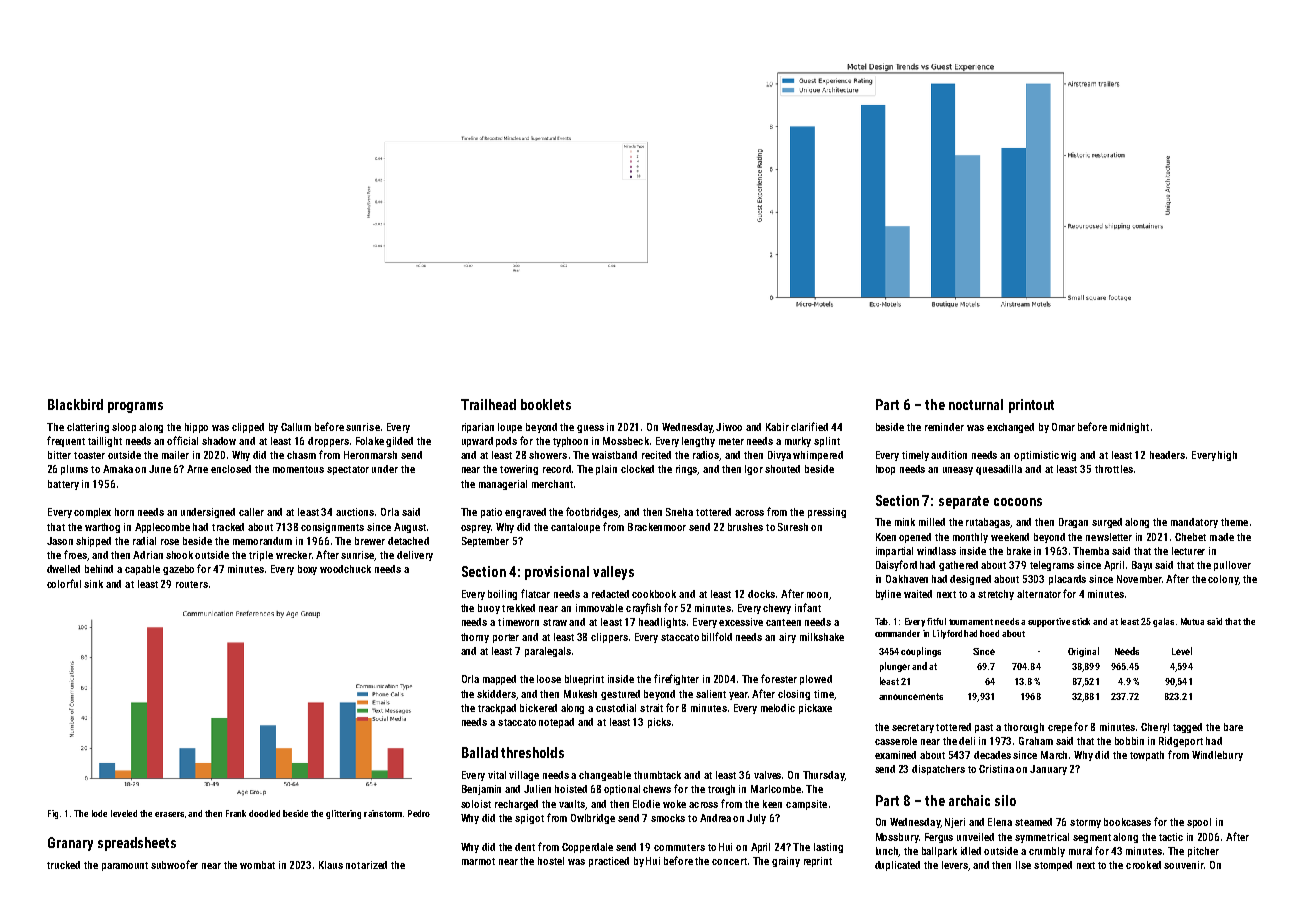 The width and height of the image is (1308, 924). Describe the element at coordinates (551, 861) in the image. I see `hostel` at that location.
